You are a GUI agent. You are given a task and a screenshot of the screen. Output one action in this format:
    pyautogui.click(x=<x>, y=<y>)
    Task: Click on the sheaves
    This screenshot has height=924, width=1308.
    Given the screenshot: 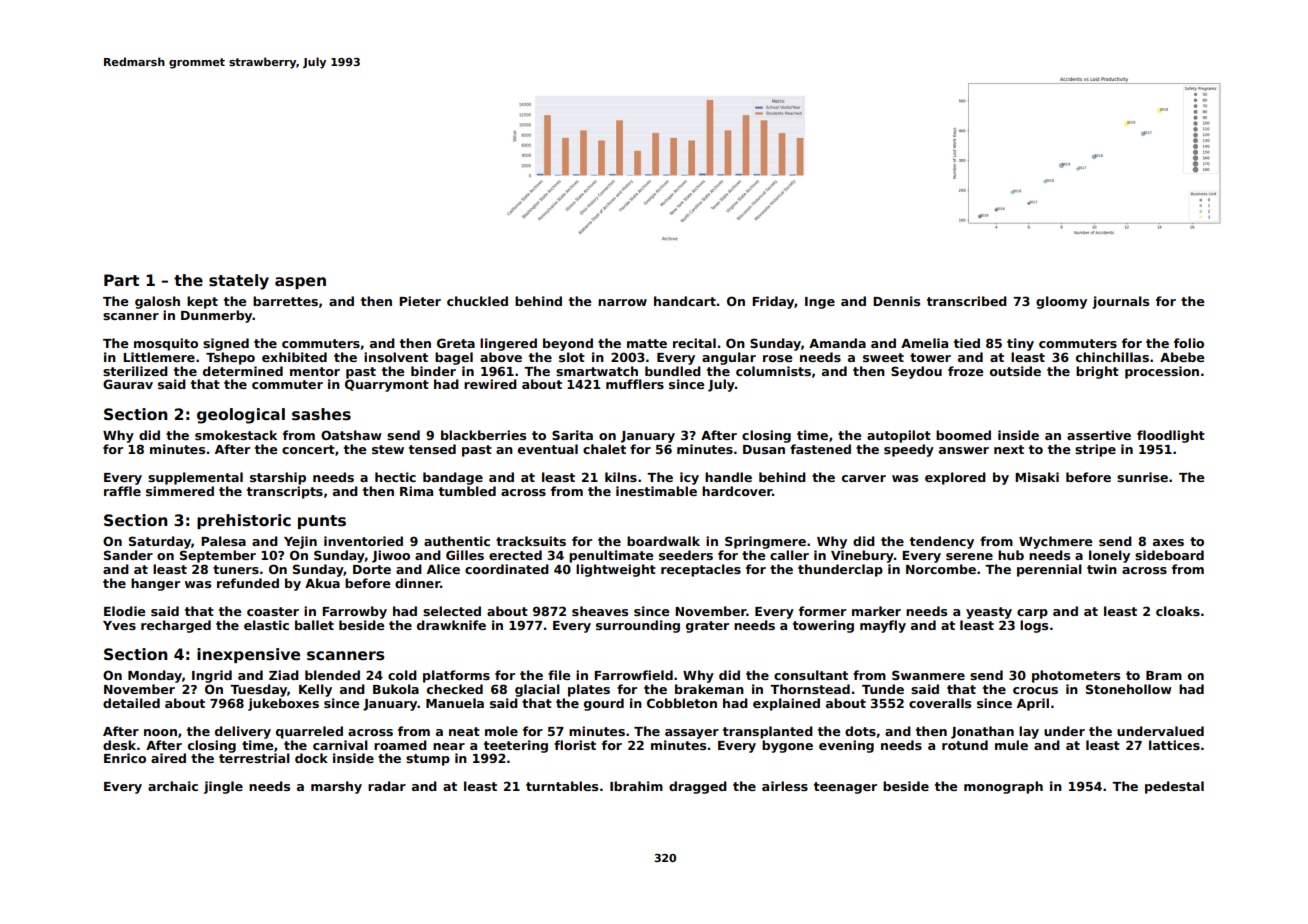 What is the action you would take?
    pyautogui.click(x=600, y=611)
